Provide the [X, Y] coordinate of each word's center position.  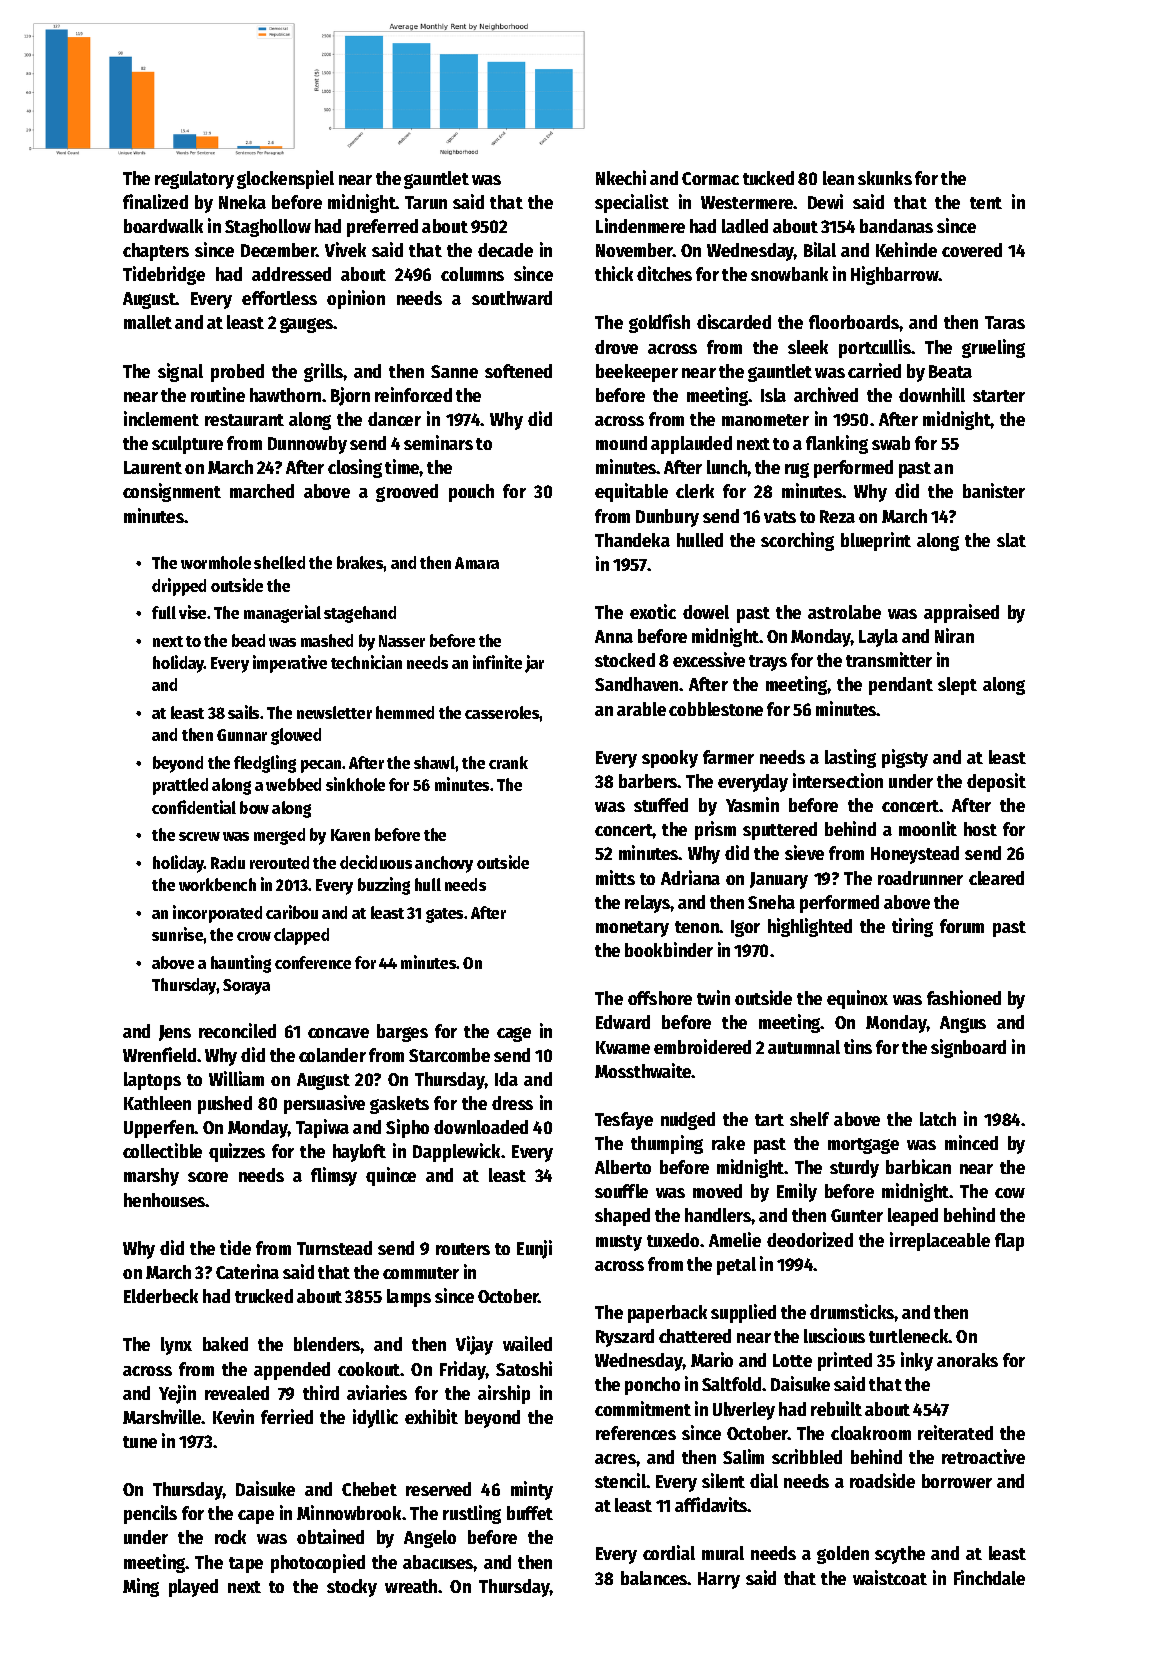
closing [355, 468]
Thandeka [632, 540]
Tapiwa [322, 1128]
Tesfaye [624, 1121]
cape [256, 1517]
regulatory [194, 180]
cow [1010, 1193]
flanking [837, 444]
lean [838, 178]
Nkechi [621, 177]
